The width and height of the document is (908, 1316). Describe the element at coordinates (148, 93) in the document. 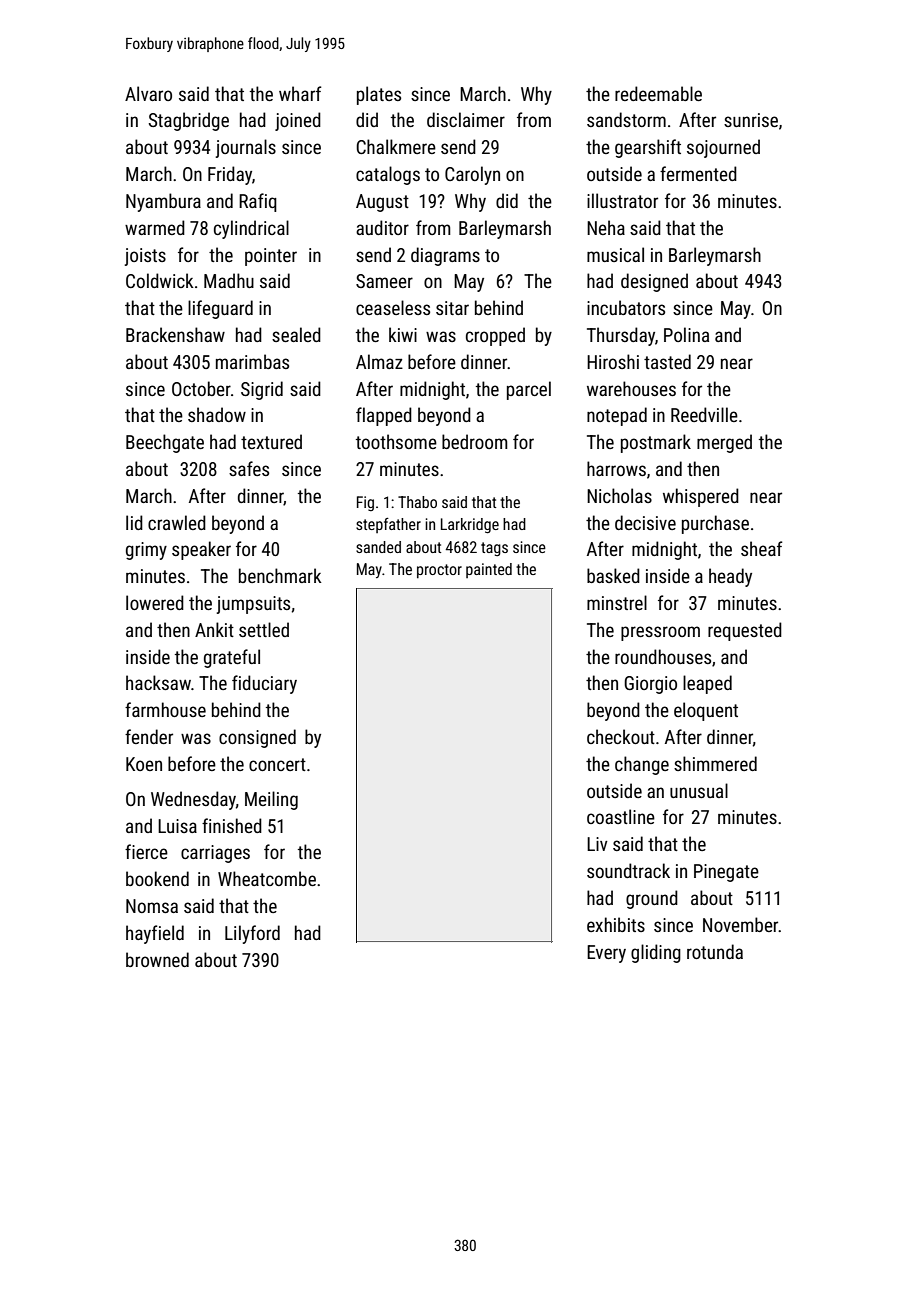

I see `Alvaro` at that location.
